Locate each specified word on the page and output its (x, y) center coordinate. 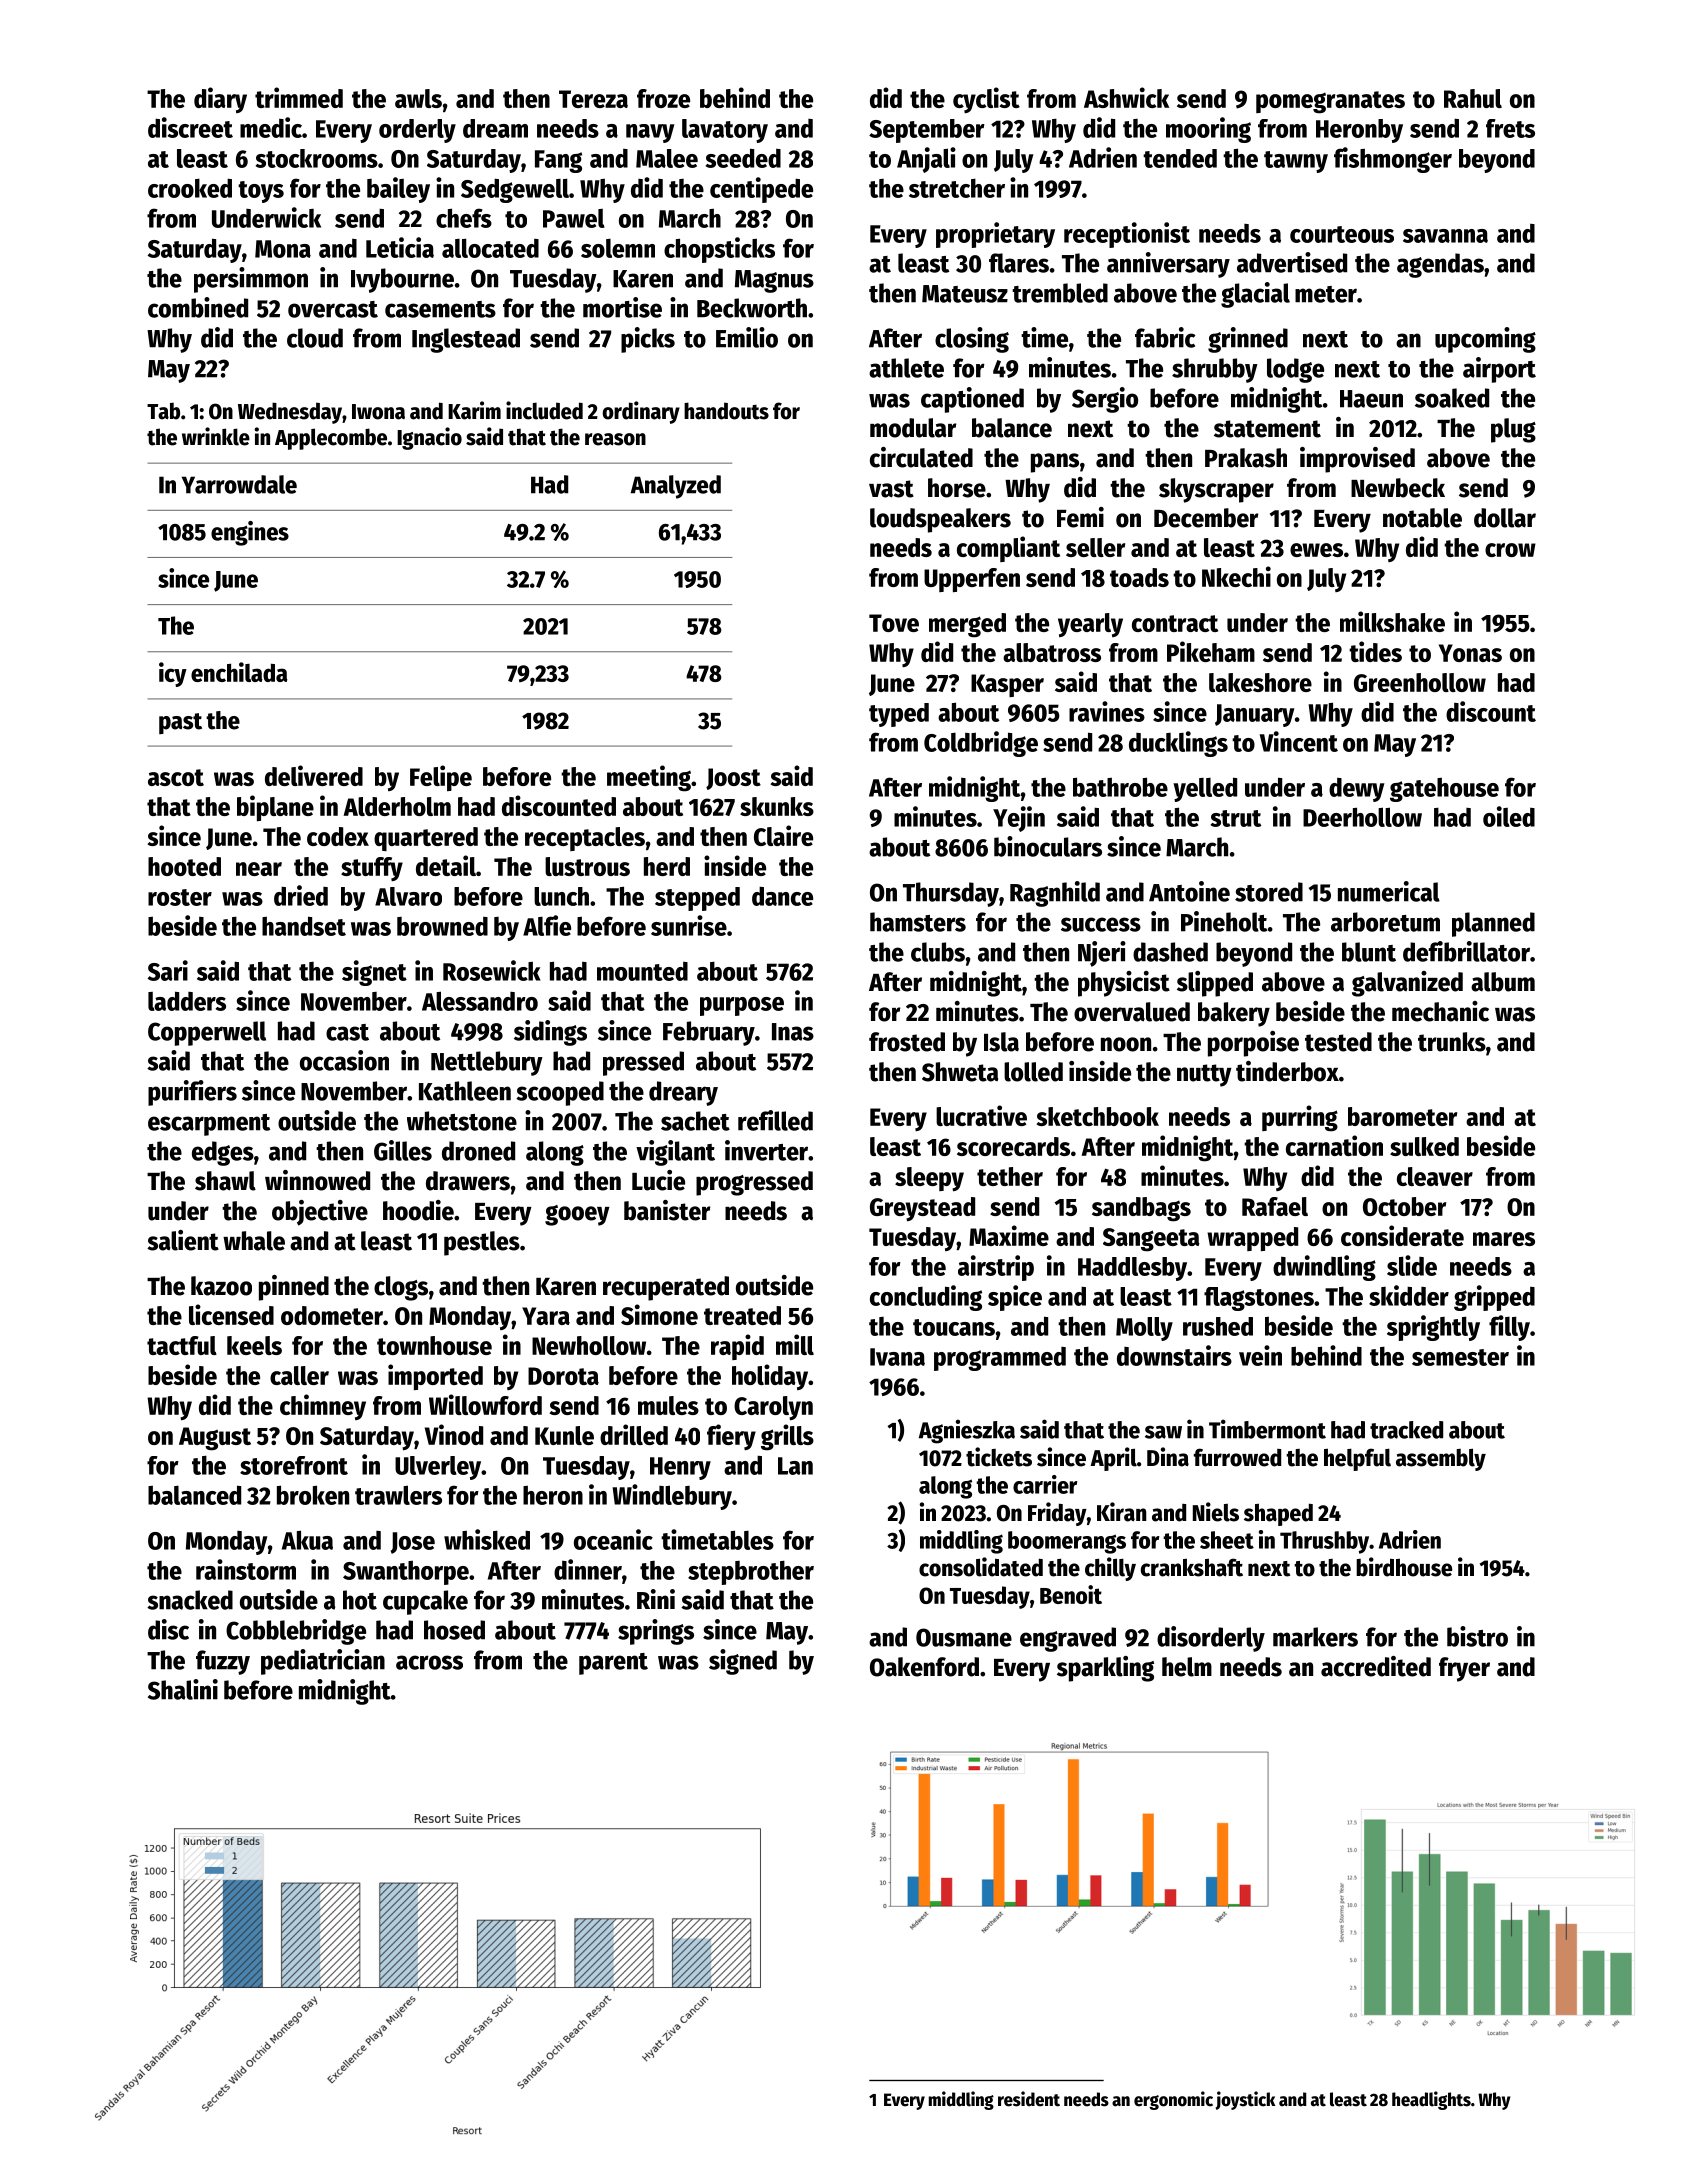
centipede (761, 190)
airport (1499, 370)
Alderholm (397, 806)
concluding (926, 1298)
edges (223, 1153)
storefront (294, 1465)
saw (1163, 1432)
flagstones (1259, 1299)
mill (795, 1344)
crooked (190, 188)
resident (1029, 2099)
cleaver (1435, 1176)
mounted (642, 971)
